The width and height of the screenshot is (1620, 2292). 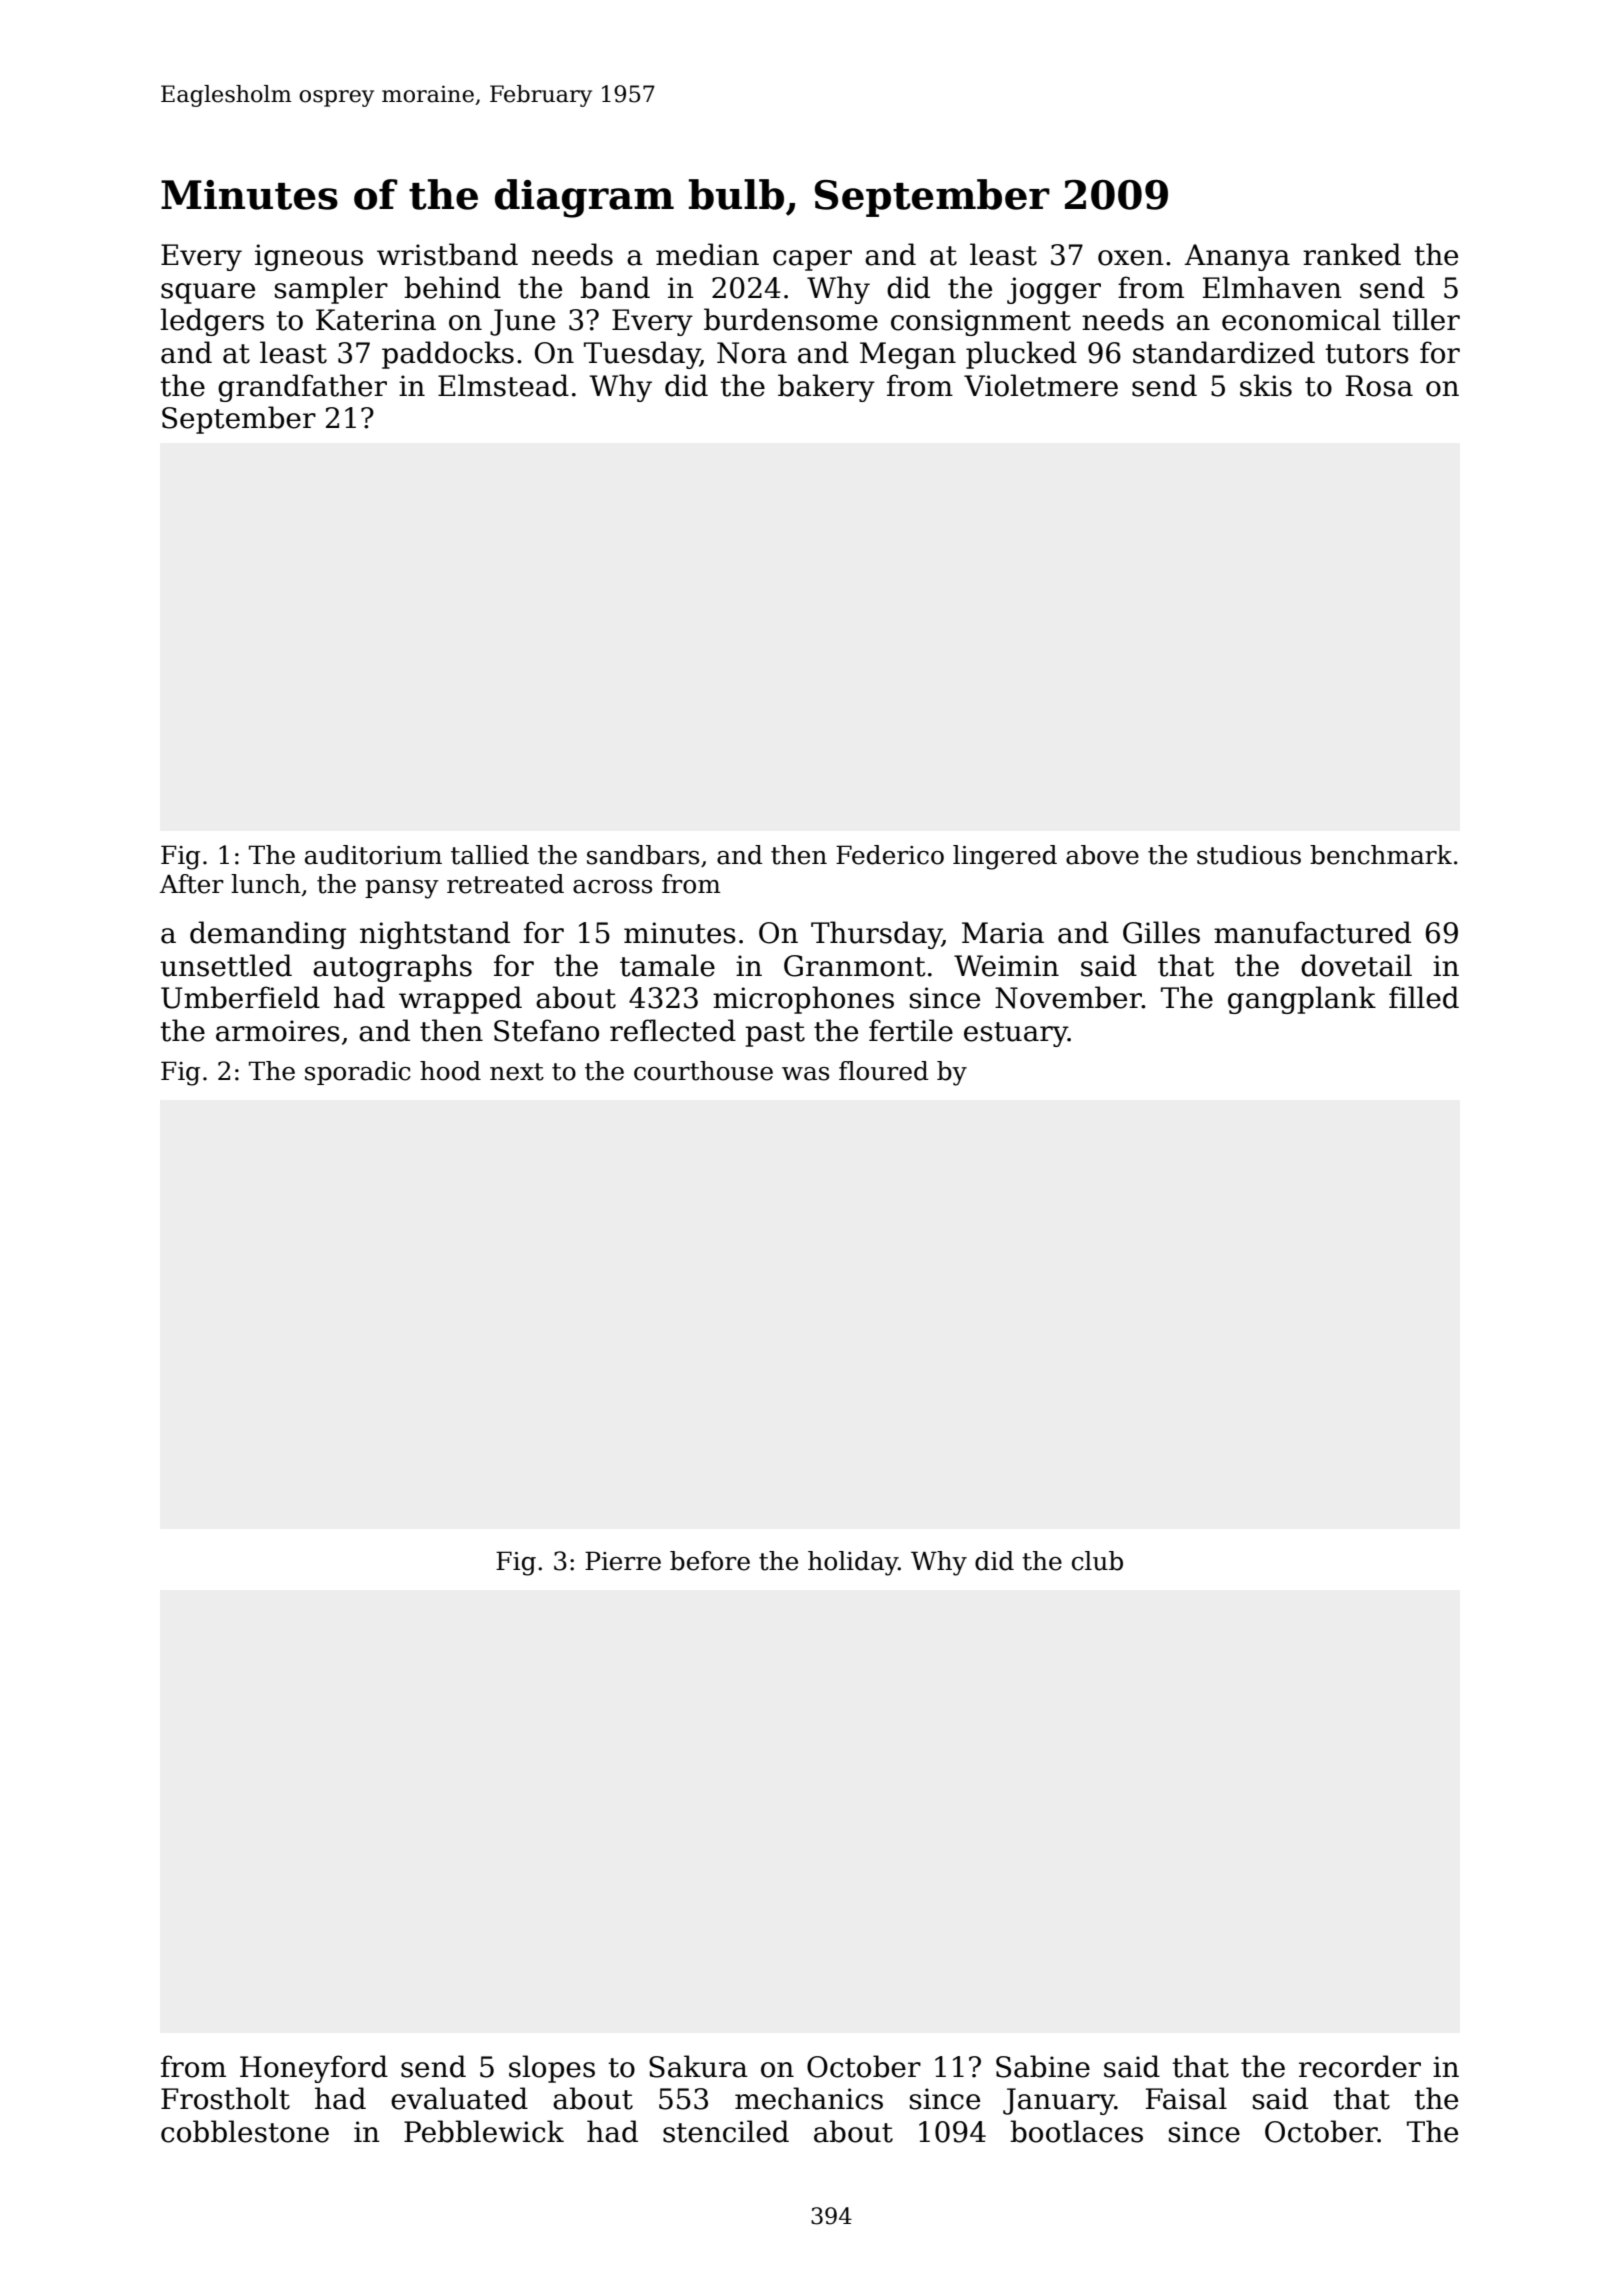 What do you see at coordinates (890, 855) in the screenshot?
I see `Federico` at bounding box center [890, 855].
